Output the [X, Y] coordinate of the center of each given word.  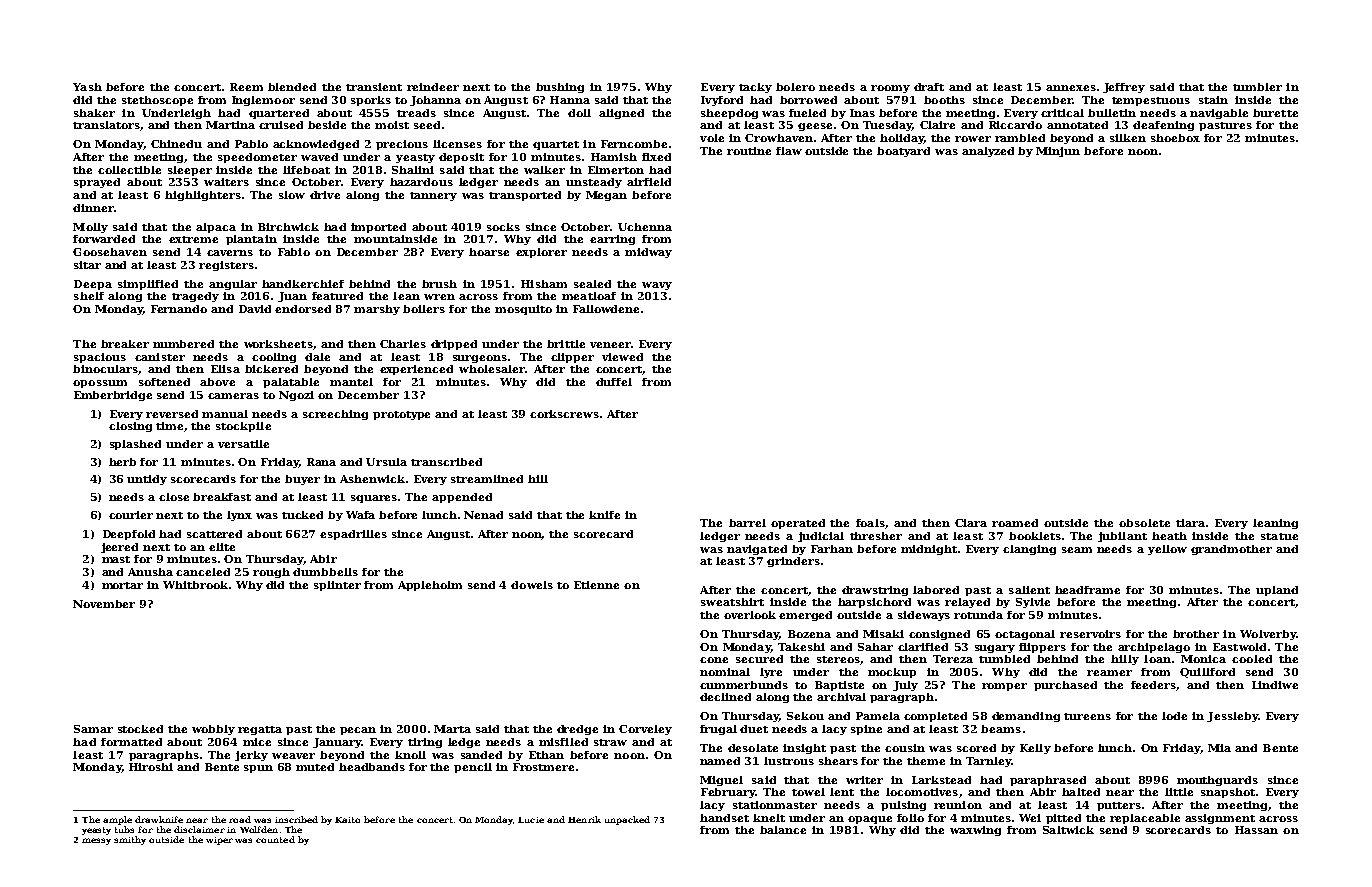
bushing [560, 88]
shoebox [1175, 138]
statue [1279, 536]
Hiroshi [151, 767]
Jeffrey [1124, 88]
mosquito [523, 310]
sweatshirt [732, 602]
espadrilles [353, 535]
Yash [87, 87]
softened [164, 382]
